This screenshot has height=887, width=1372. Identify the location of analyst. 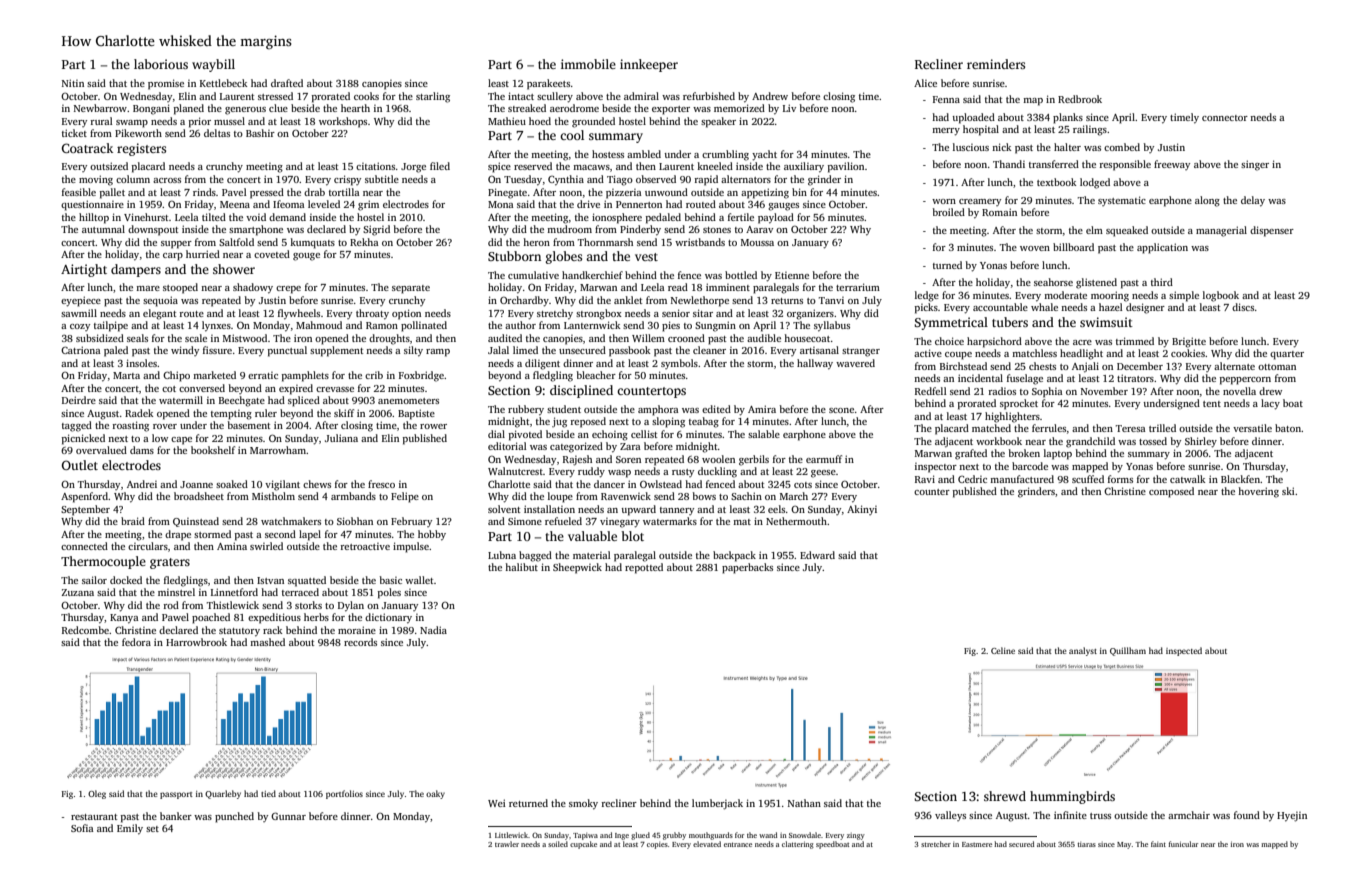
(1083, 651).
